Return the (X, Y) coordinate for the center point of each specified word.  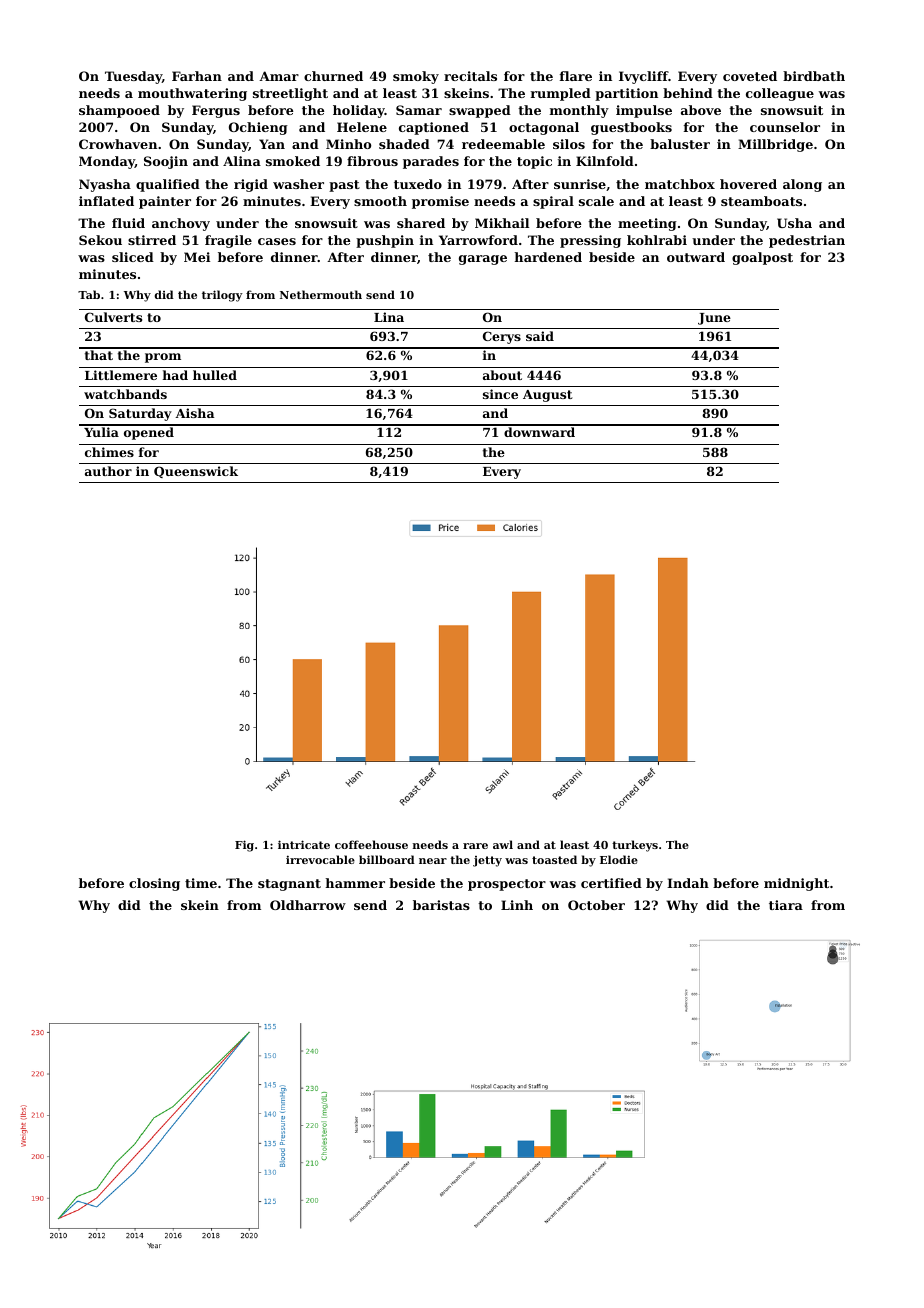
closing (154, 884)
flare (576, 76)
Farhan (197, 76)
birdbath (814, 76)
